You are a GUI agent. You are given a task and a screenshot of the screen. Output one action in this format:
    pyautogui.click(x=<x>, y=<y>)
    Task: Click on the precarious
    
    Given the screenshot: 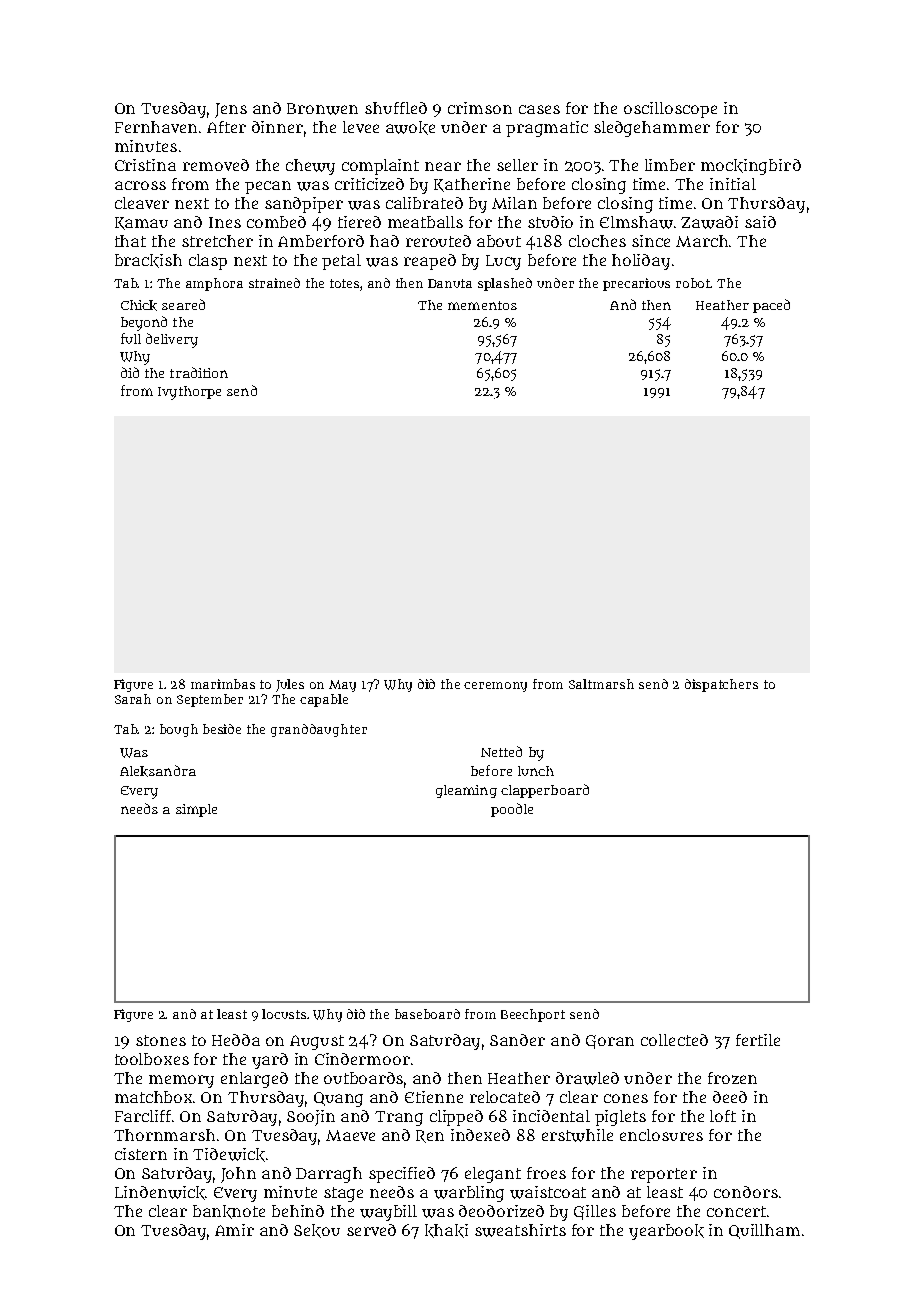 What is the action you would take?
    pyautogui.click(x=636, y=284)
